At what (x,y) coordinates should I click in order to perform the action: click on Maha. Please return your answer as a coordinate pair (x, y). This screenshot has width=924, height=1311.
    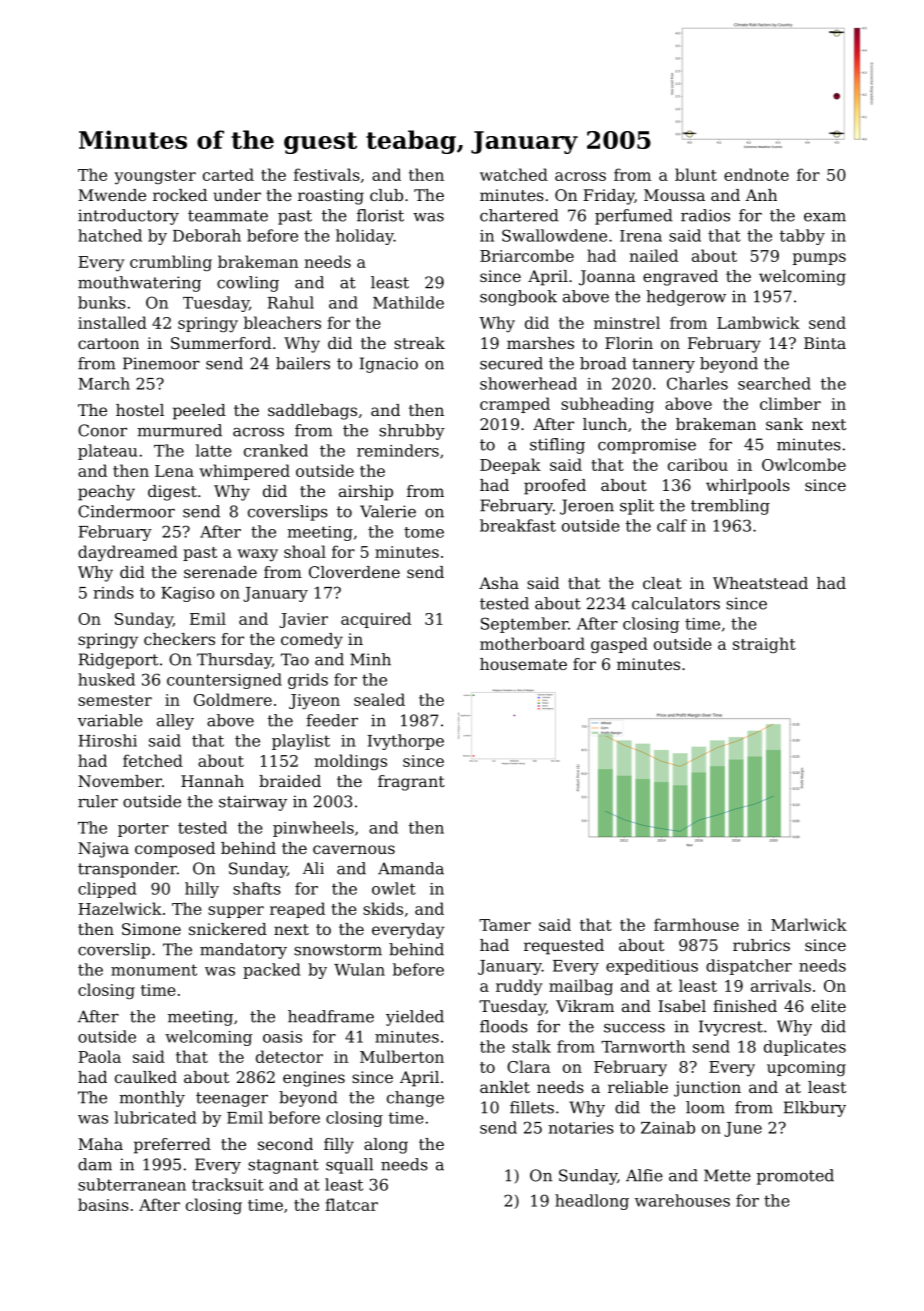
    Looking at the image, I should click on (100, 1144).
